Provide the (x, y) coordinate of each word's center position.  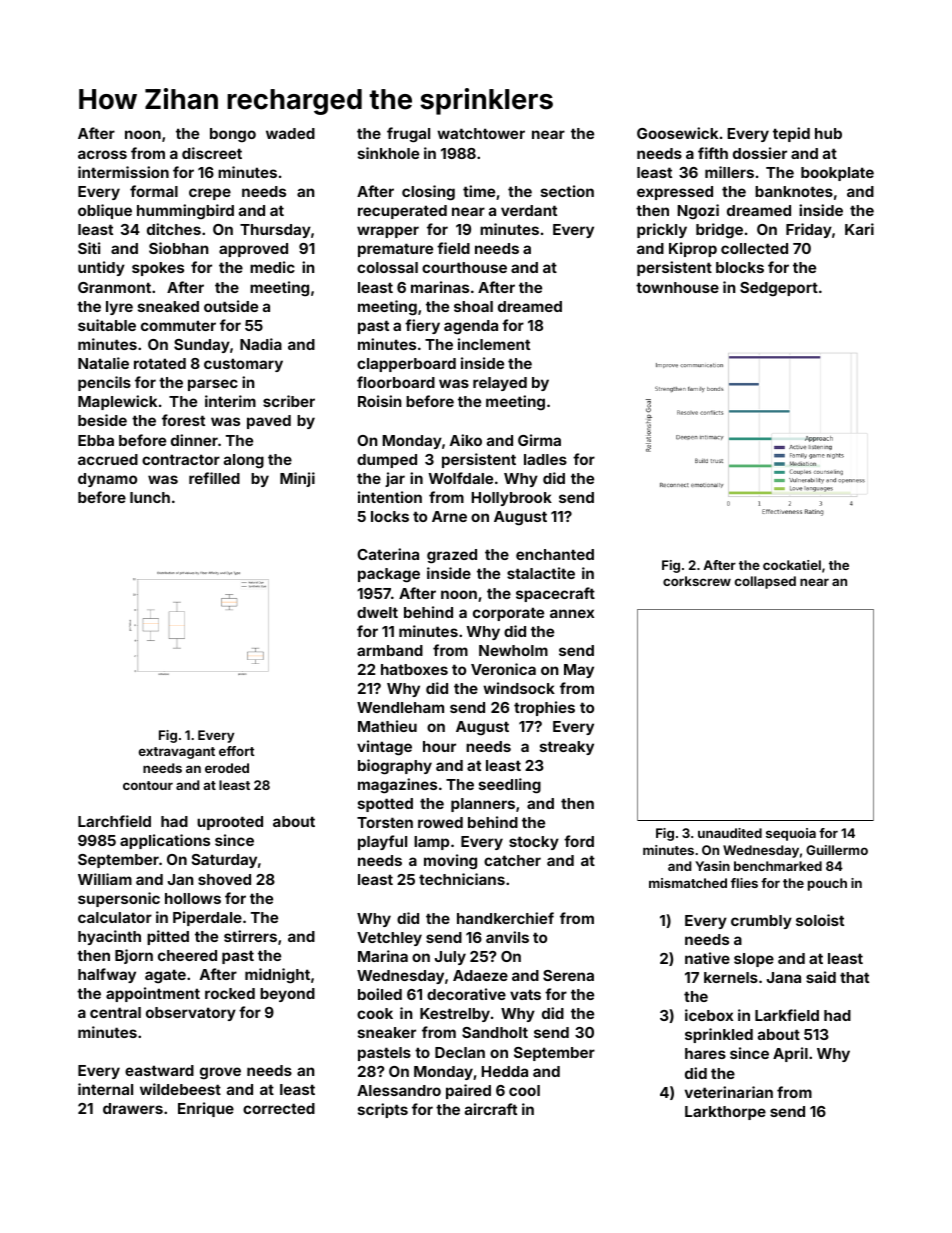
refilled (214, 478)
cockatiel (792, 565)
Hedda (504, 1071)
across (102, 154)
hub (828, 133)
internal (105, 1089)
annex (572, 613)
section (567, 191)
